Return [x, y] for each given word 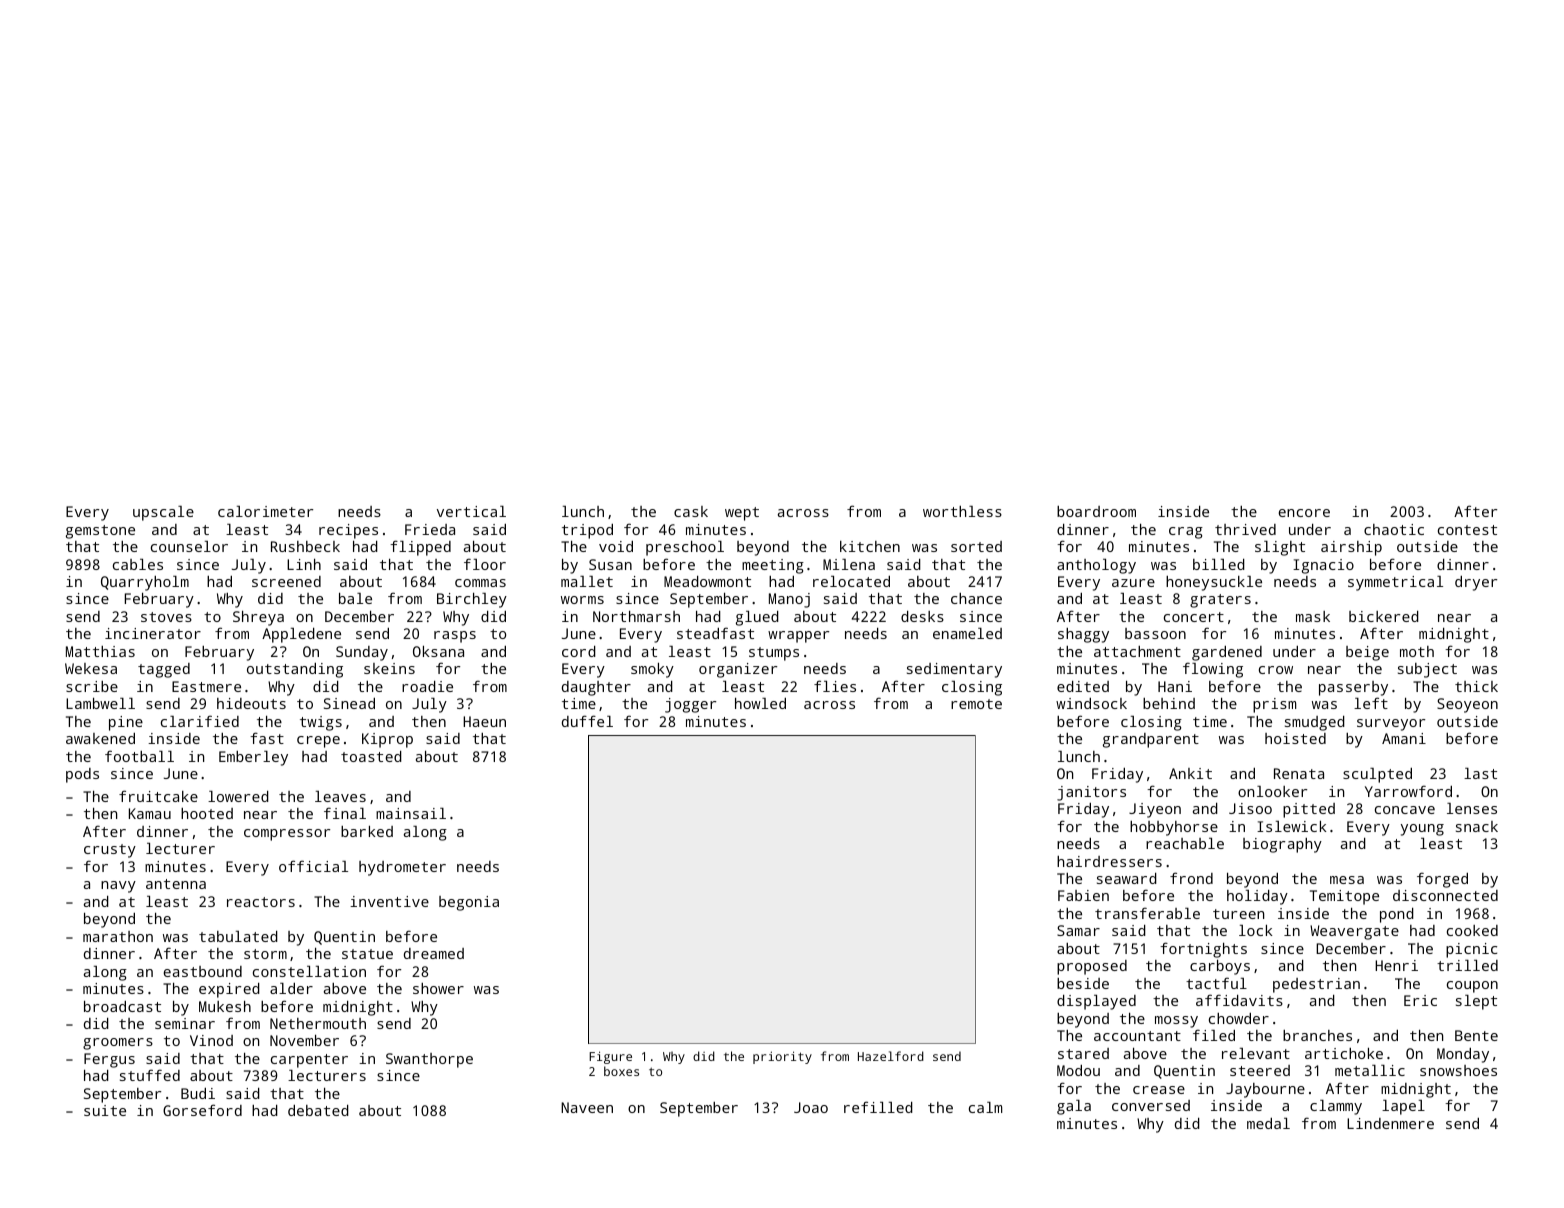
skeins [389, 668]
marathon [118, 936]
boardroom [1096, 511]
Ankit [1190, 773]
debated [318, 1110]
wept [742, 514]
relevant [1256, 1053]
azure [1133, 583]
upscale [163, 513]
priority [782, 1057]
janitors [1091, 793]
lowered [238, 796]
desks [922, 616]
